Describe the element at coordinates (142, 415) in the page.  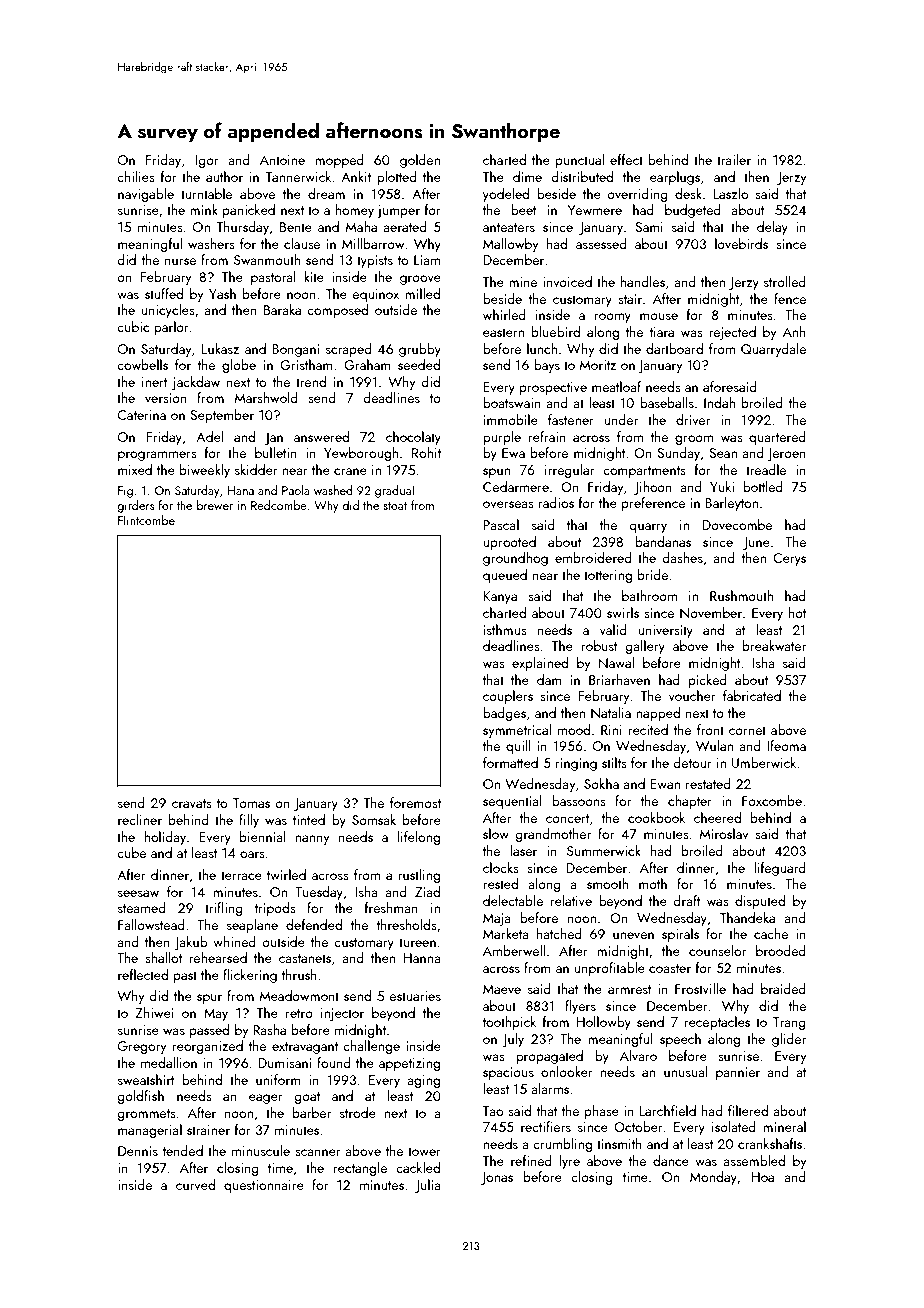
I see `Caterina` at that location.
